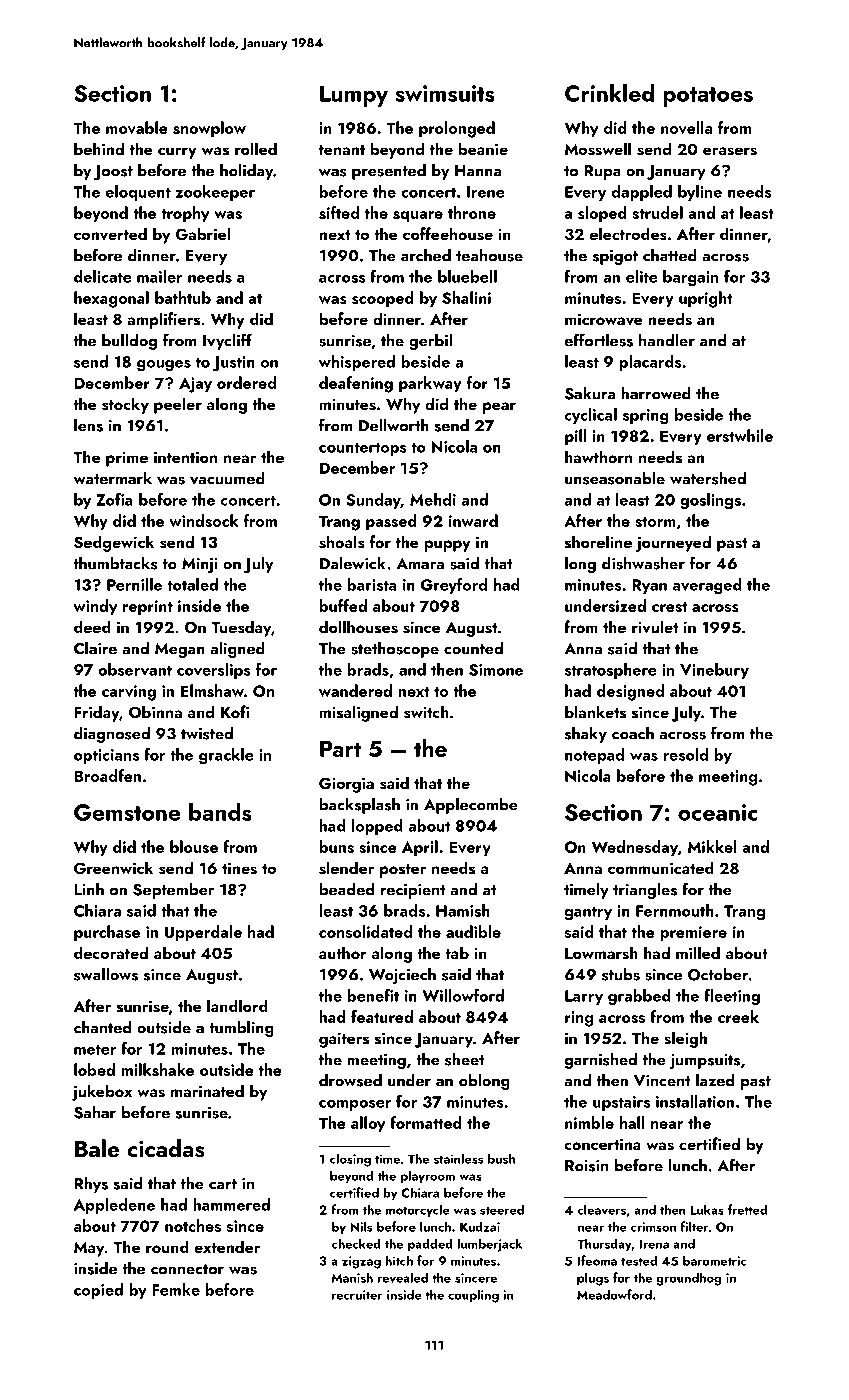 Image resolution: width=849 pixels, height=1400 pixels. Describe the element at coordinates (700, 193) in the screenshot. I see `byline` at that location.
